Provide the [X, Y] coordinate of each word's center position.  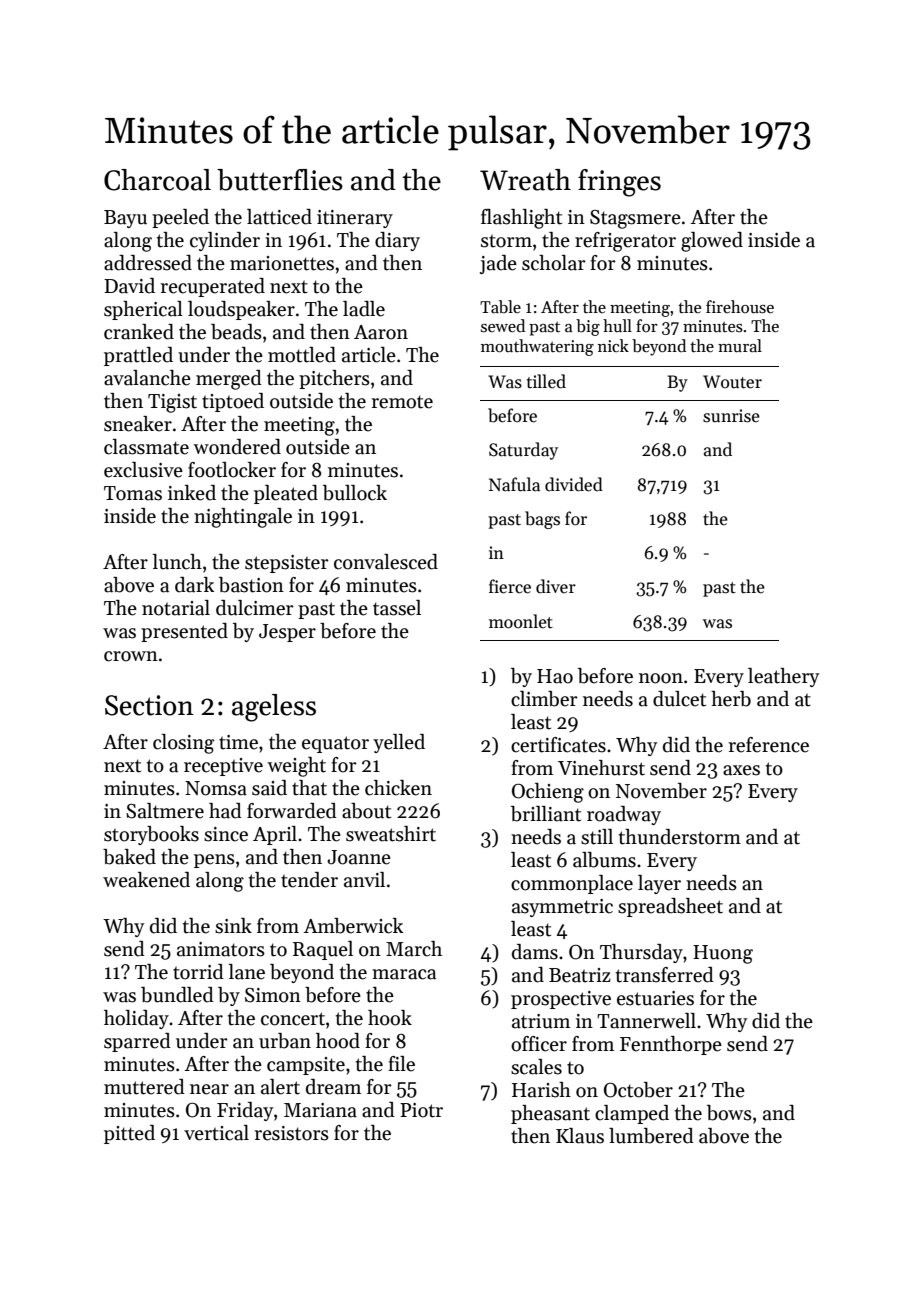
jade [498, 264]
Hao [555, 676]
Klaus [580, 1136]
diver [556, 586]
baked [129, 857]
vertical [216, 1133]
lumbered [651, 1136]
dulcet [679, 699]
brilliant [546, 814]
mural [740, 346]
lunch [177, 562]
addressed [148, 263]
